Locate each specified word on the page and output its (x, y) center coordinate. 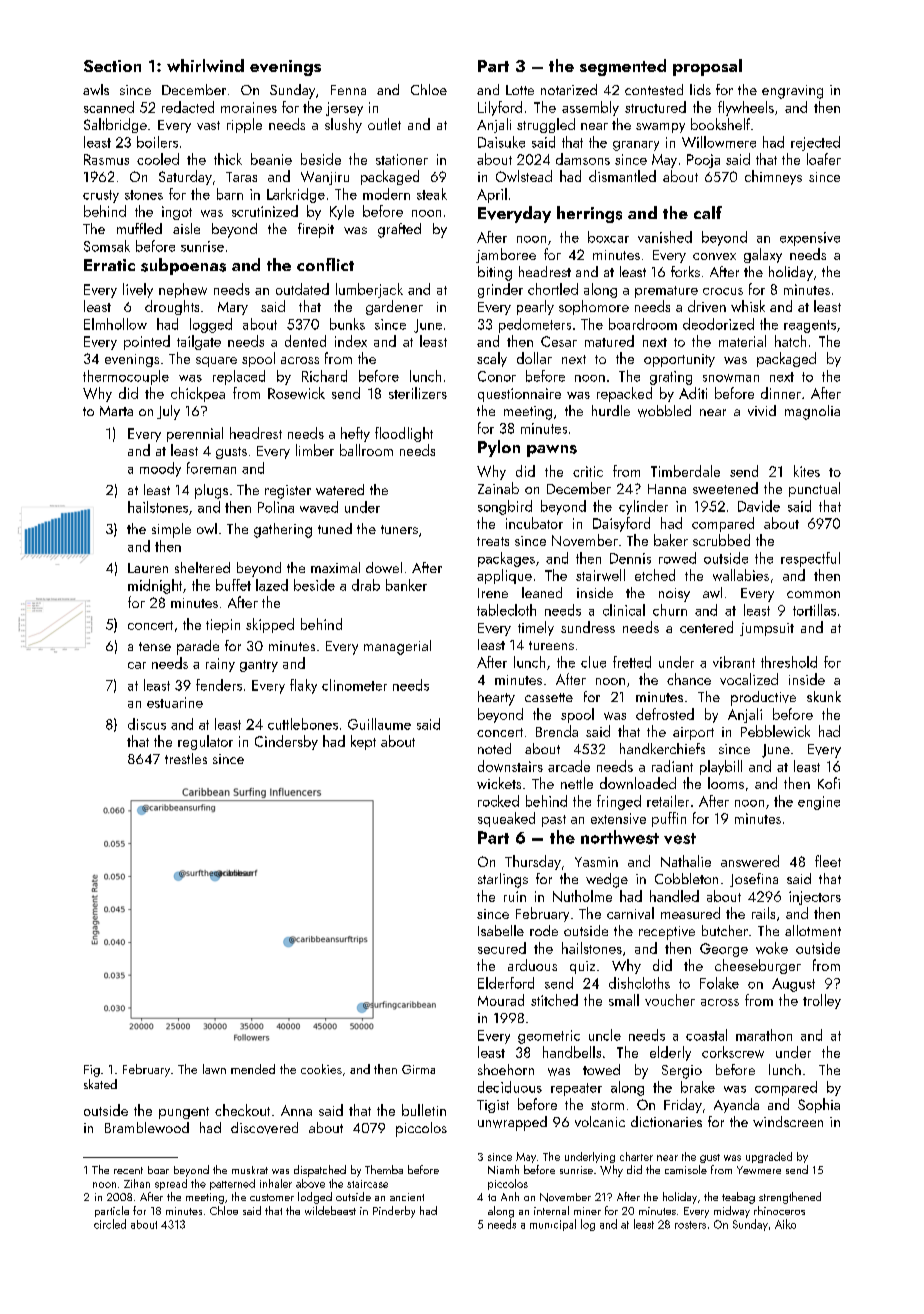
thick (228, 159)
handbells (572, 1052)
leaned (542, 592)
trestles (186, 758)
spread (171, 1184)
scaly (492, 359)
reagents (810, 326)
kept (363, 742)
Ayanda (736, 1105)
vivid (762, 410)
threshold (789, 662)
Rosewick (296, 393)
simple (171, 530)
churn (670, 610)
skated (100, 1084)
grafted (399, 230)
